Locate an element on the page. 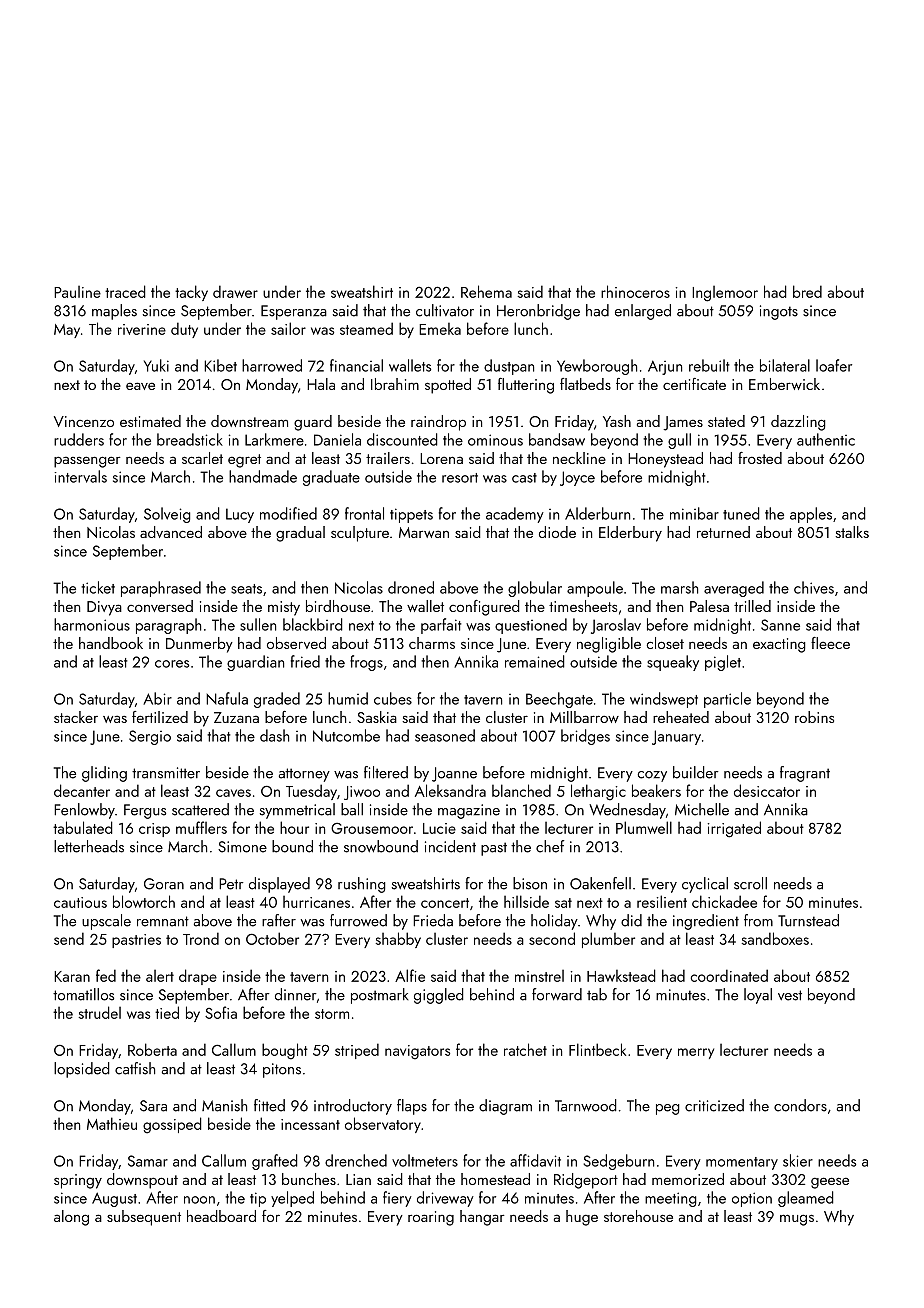 The width and height of the image is (924, 1308). James is located at coordinates (683, 423).
